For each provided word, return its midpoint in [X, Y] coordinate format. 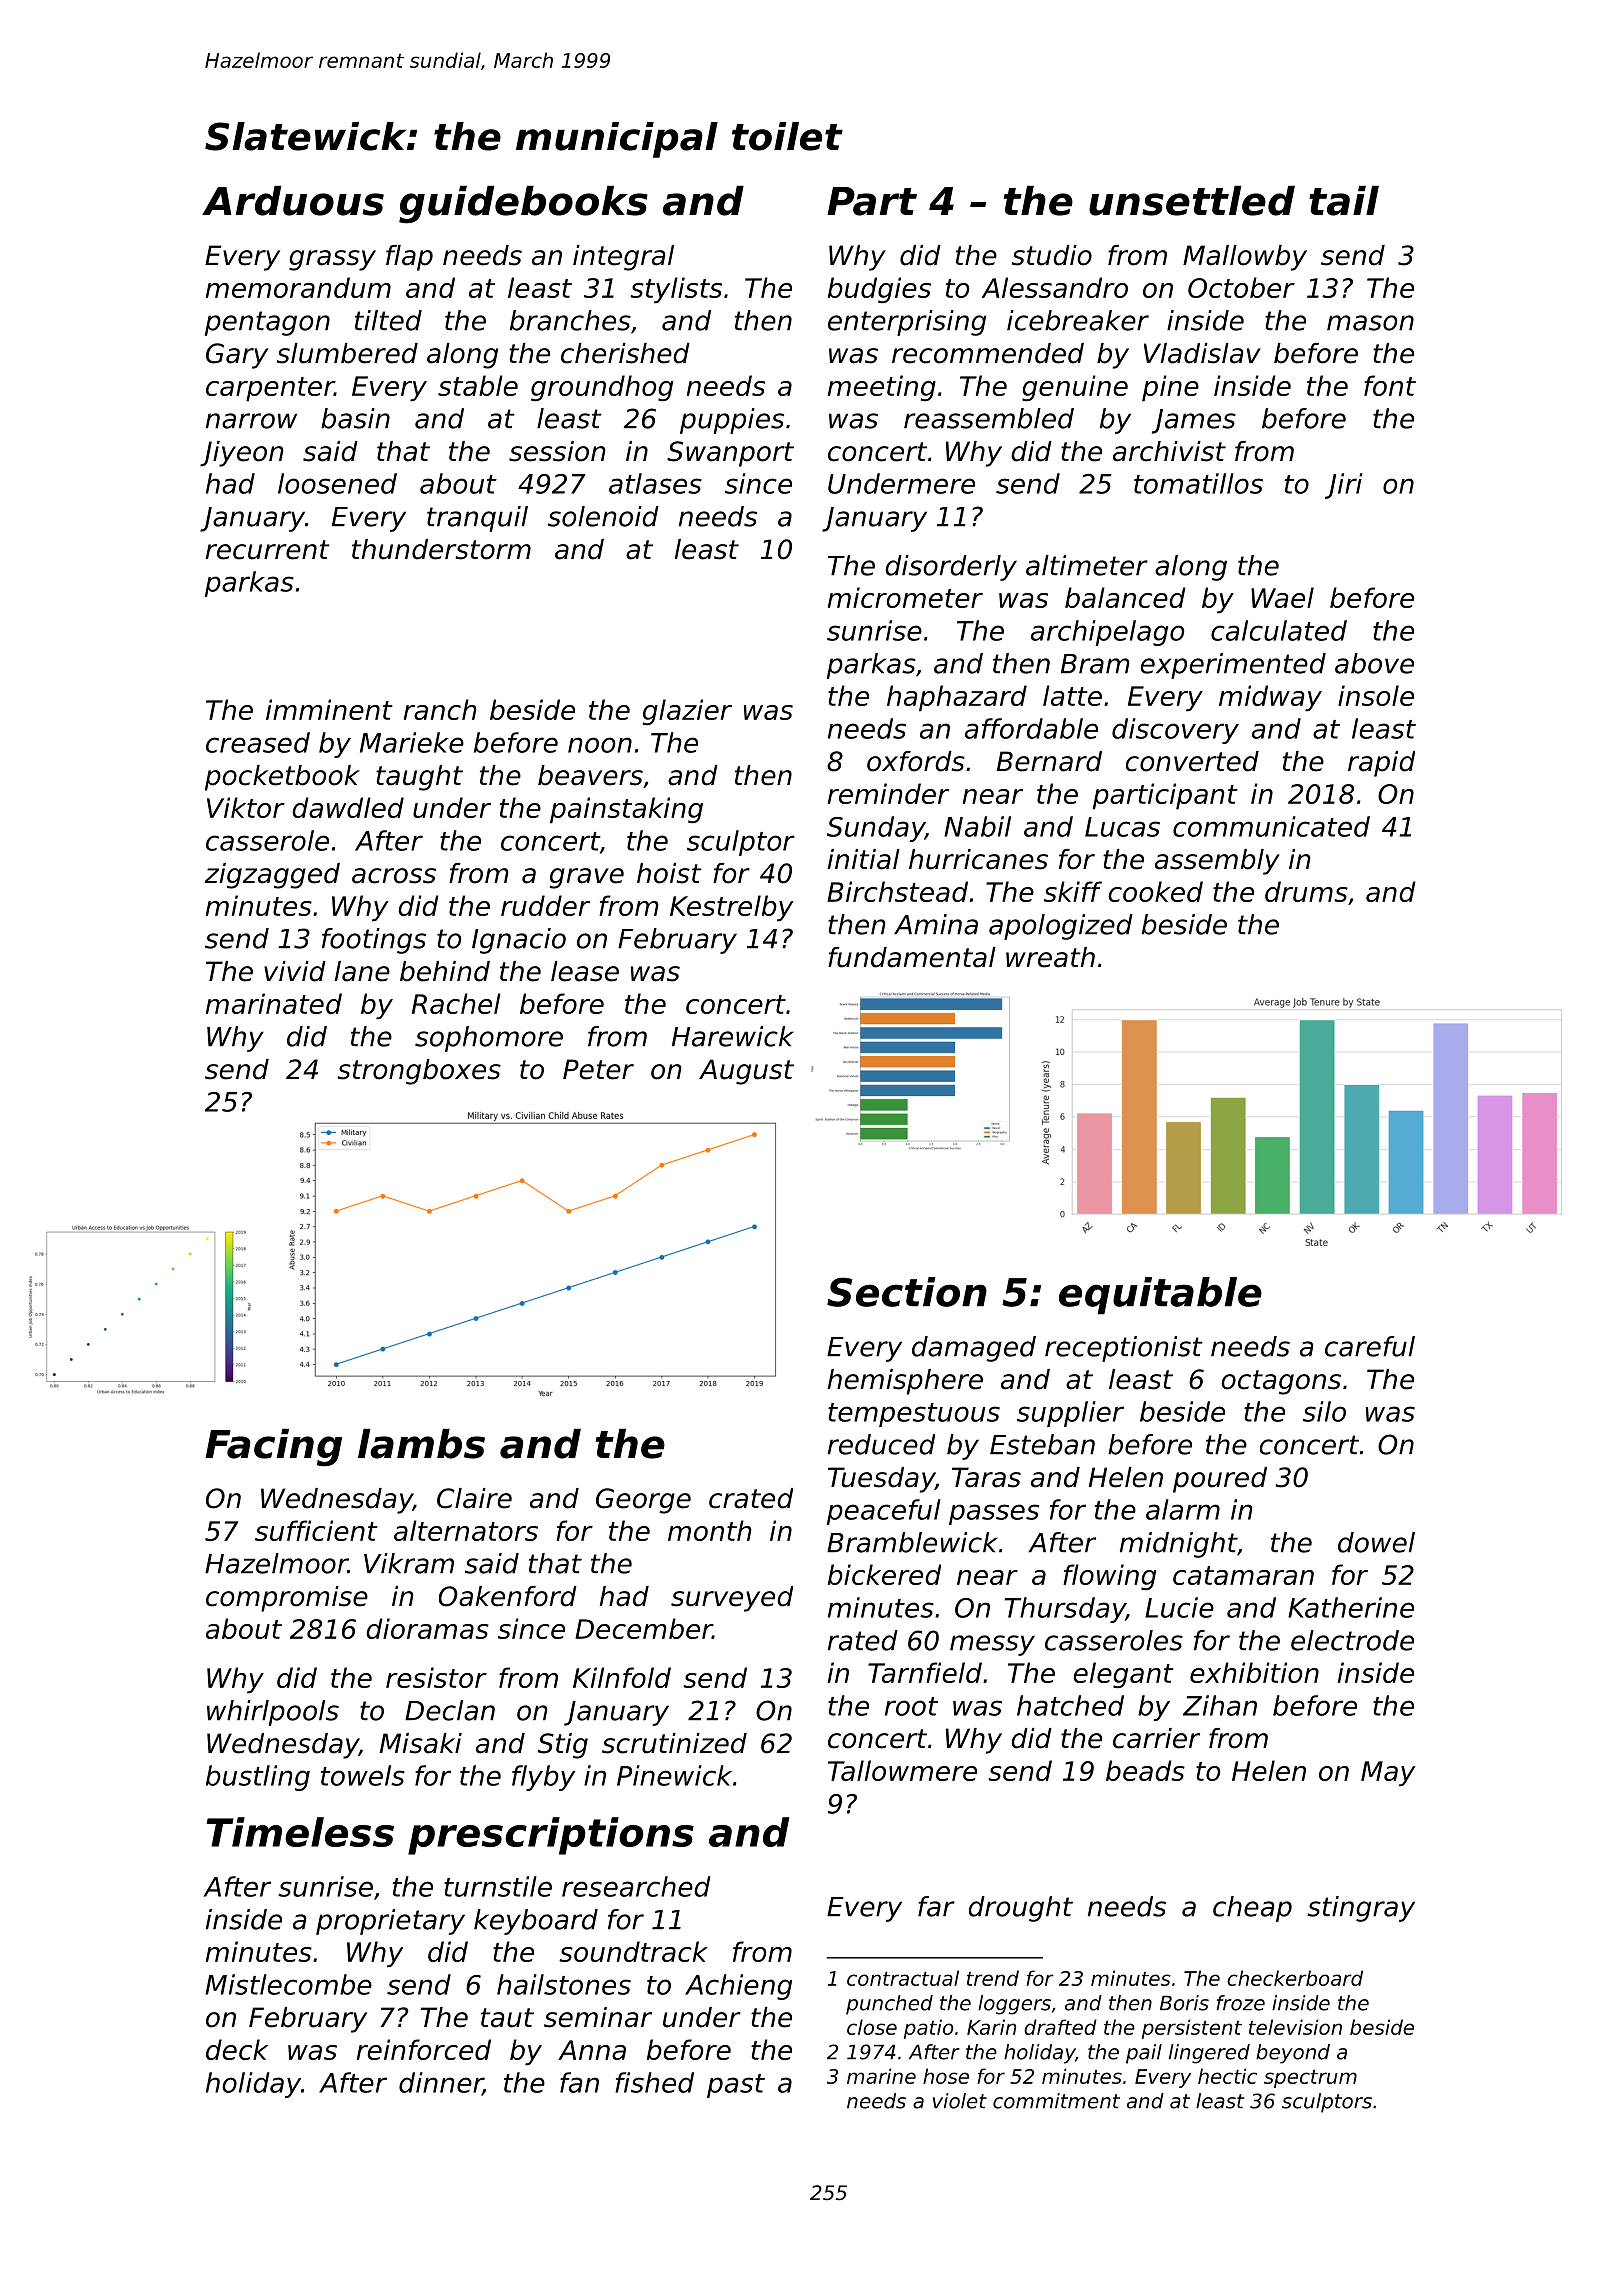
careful [1370, 1346]
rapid [1381, 764]
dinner [441, 2083]
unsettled [1192, 200]
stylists [676, 290]
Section [907, 1292]
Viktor [246, 807]
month [709, 1530]
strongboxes [419, 1072]
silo [1324, 1411]
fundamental [912, 957]
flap [409, 258]
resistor [436, 1677]
